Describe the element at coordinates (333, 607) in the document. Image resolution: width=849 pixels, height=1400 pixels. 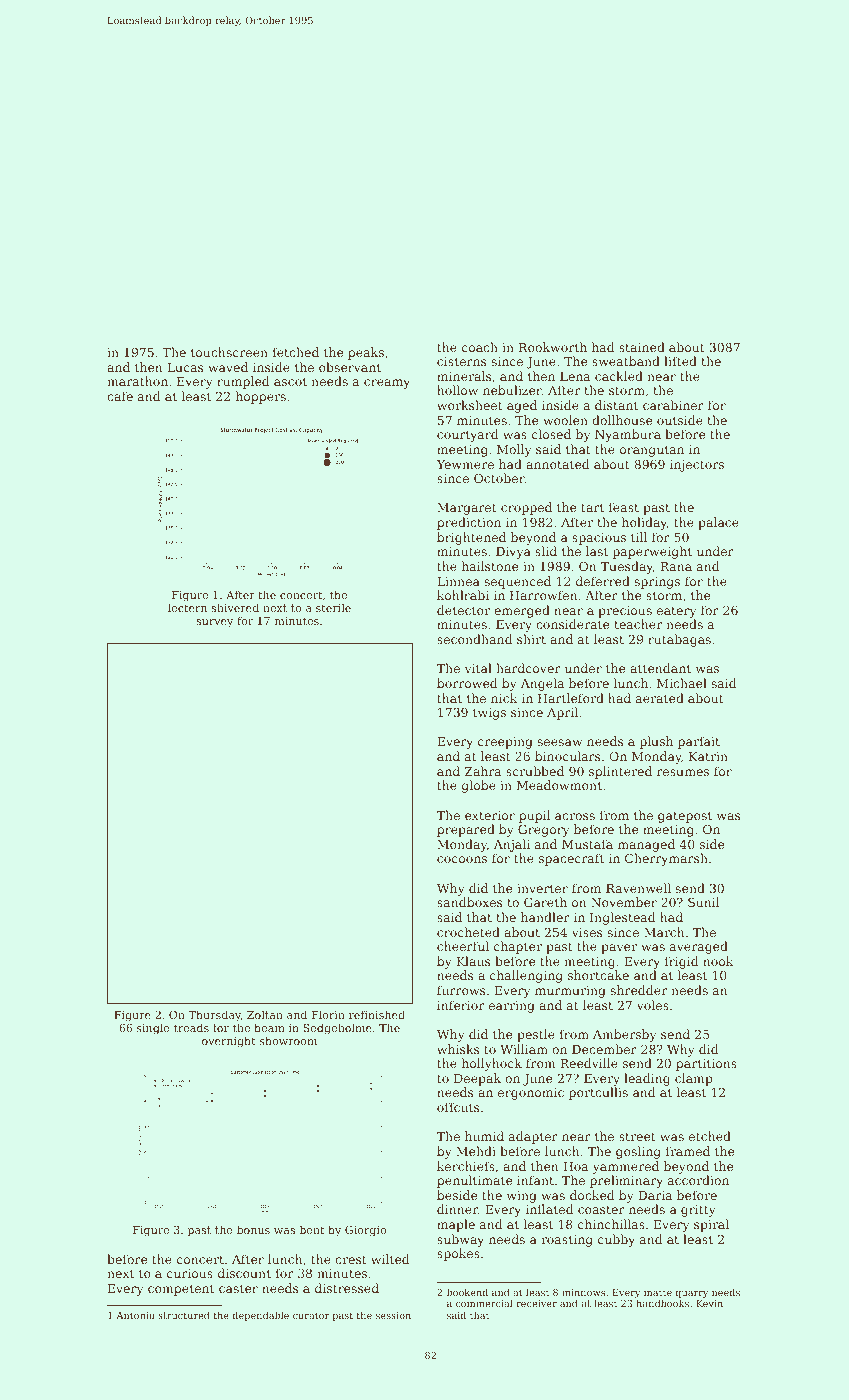
I see `sterile` at that location.
